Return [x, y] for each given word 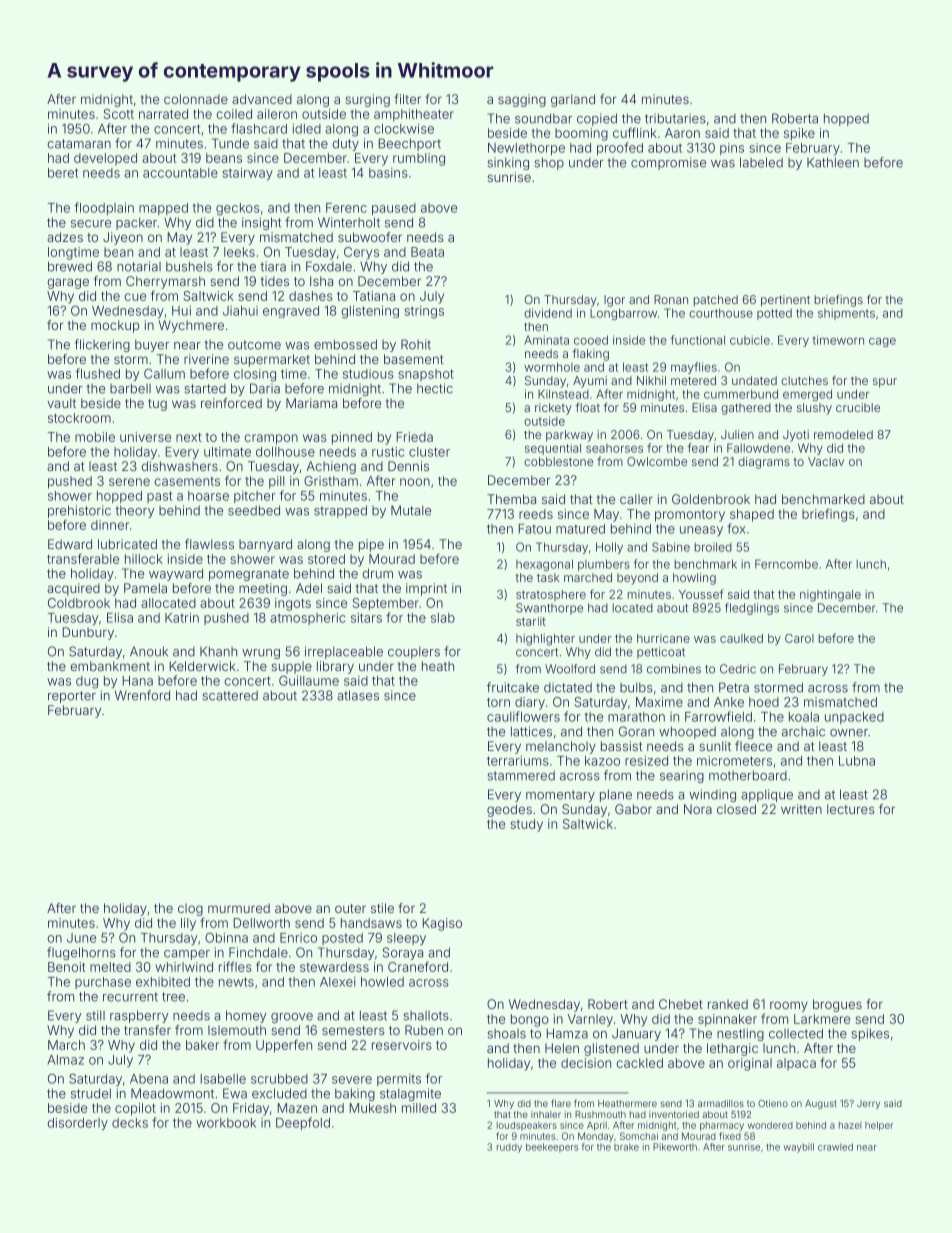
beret [63, 173]
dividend [548, 313]
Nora [698, 809]
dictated [568, 687]
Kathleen [833, 162]
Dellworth [262, 923]
